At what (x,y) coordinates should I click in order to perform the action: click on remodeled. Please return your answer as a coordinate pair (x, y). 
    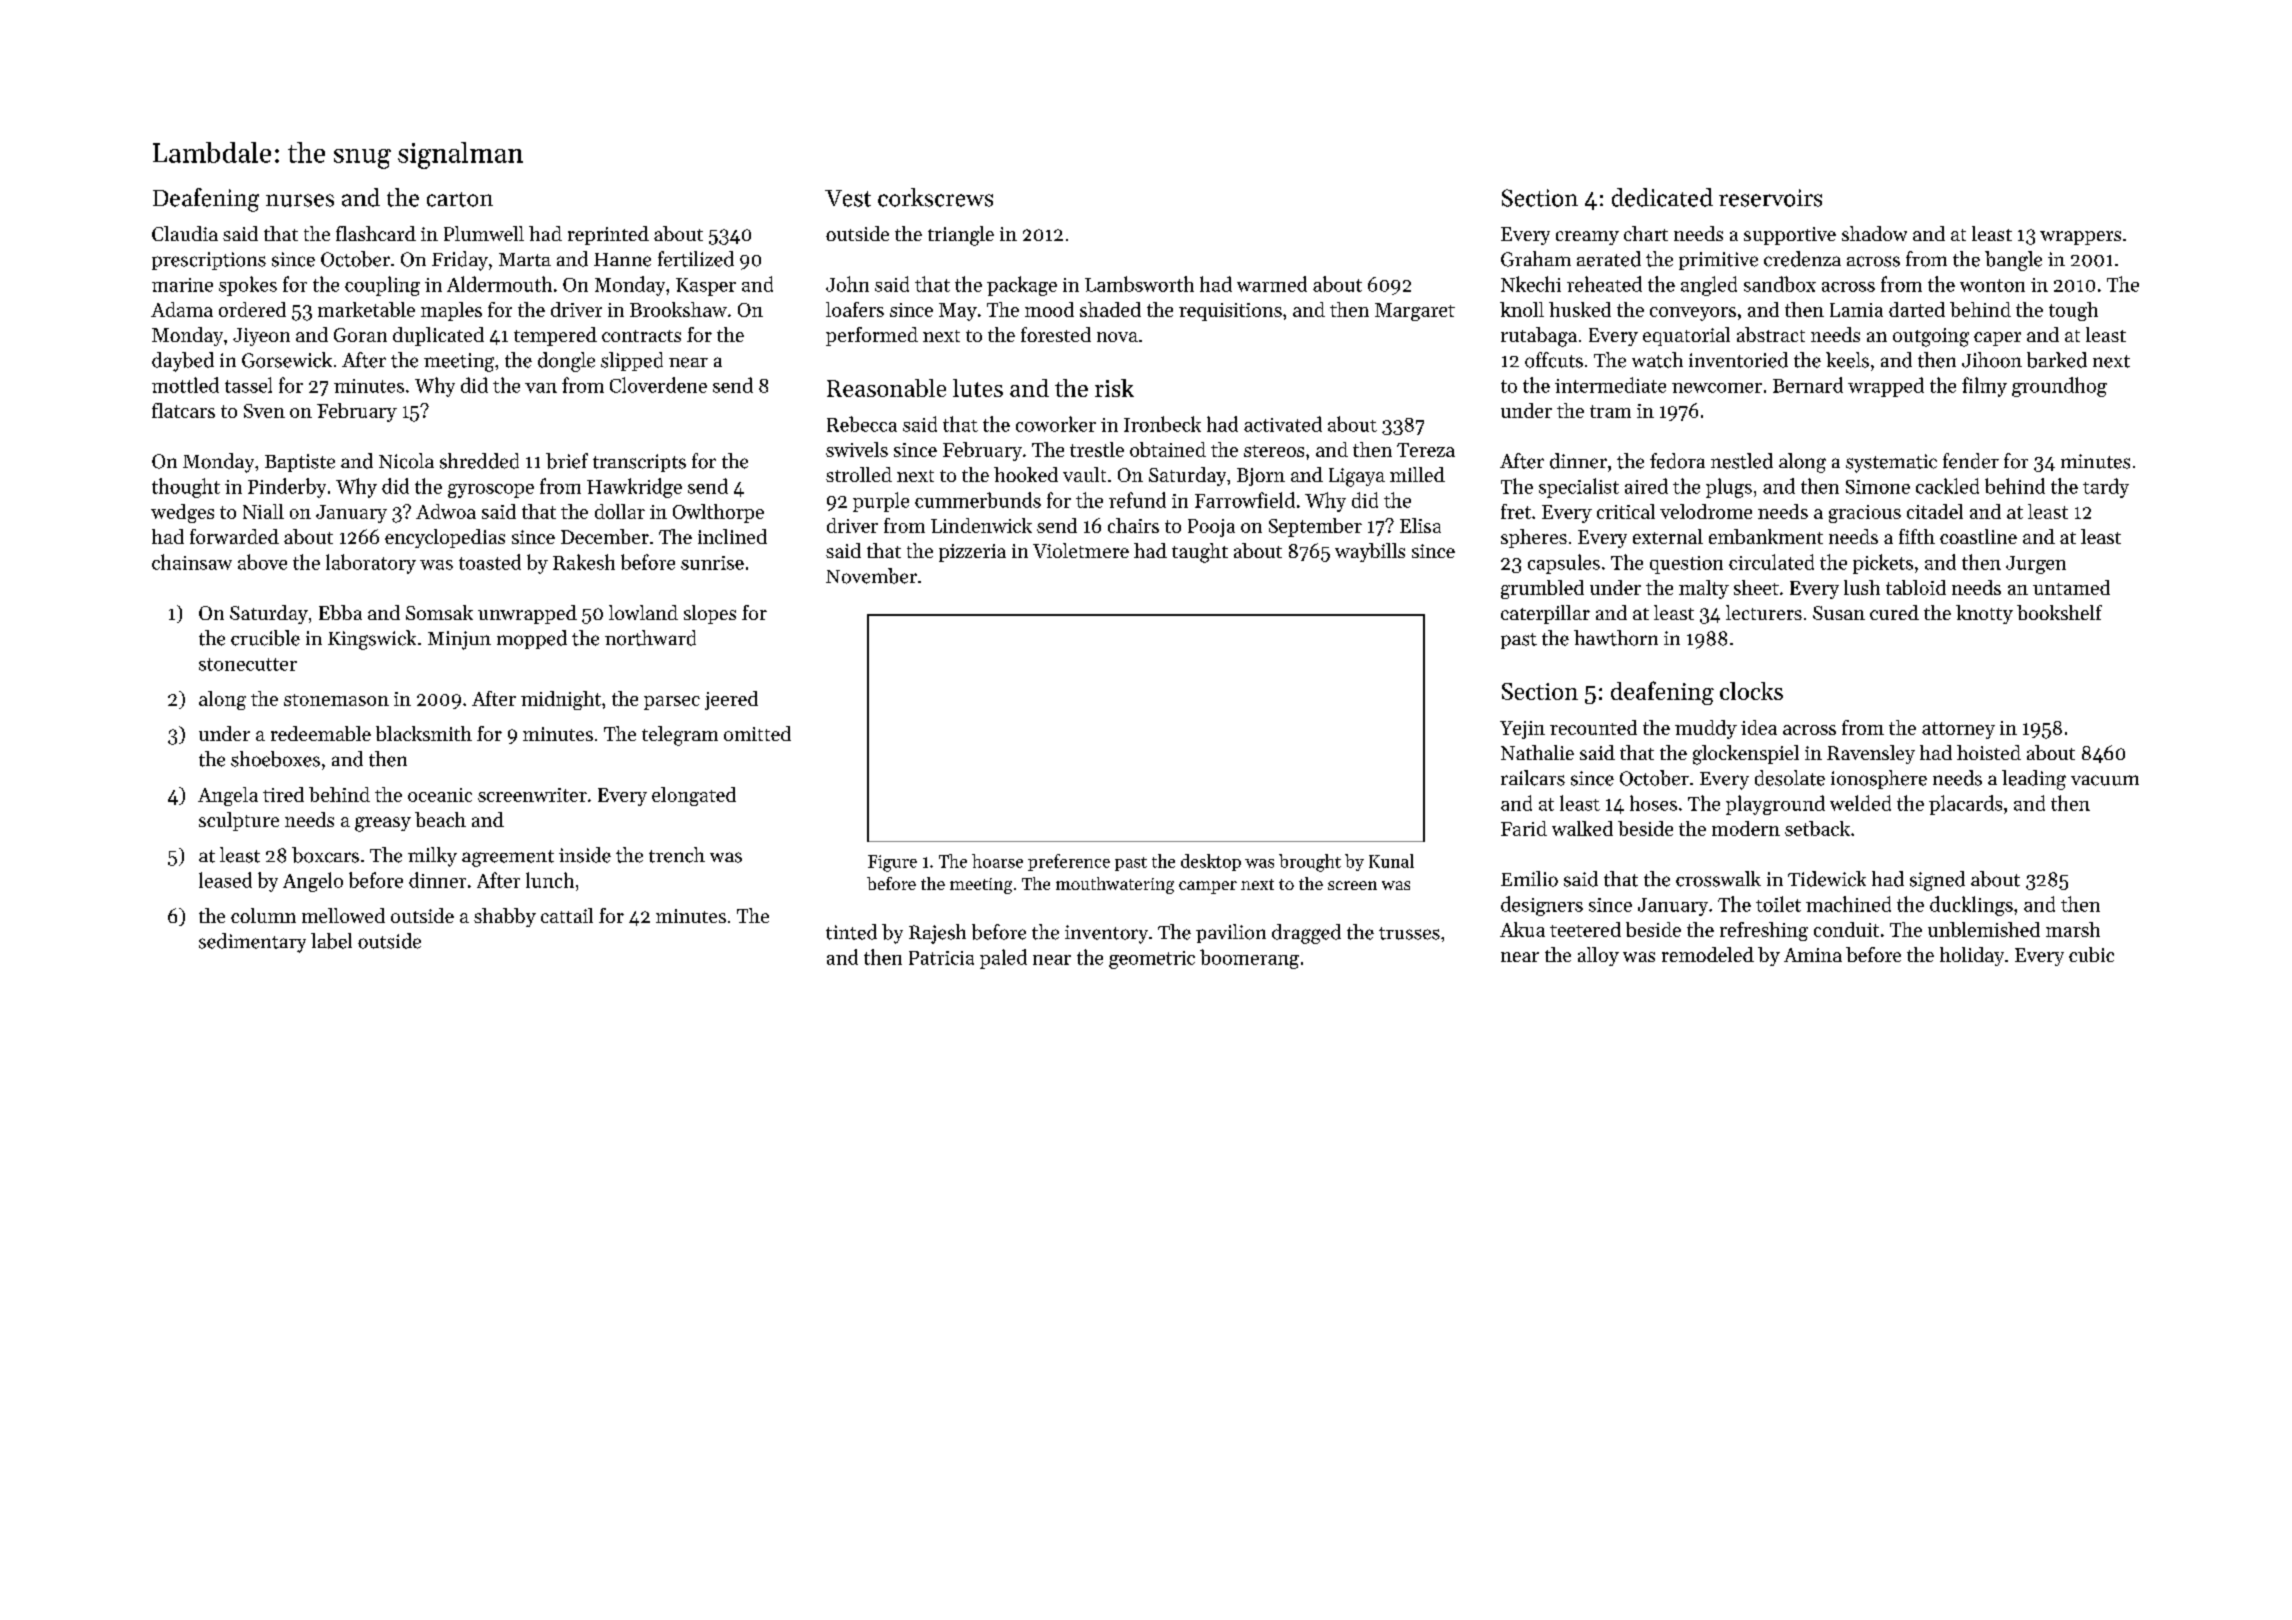
    Looking at the image, I should click on (1708, 954).
